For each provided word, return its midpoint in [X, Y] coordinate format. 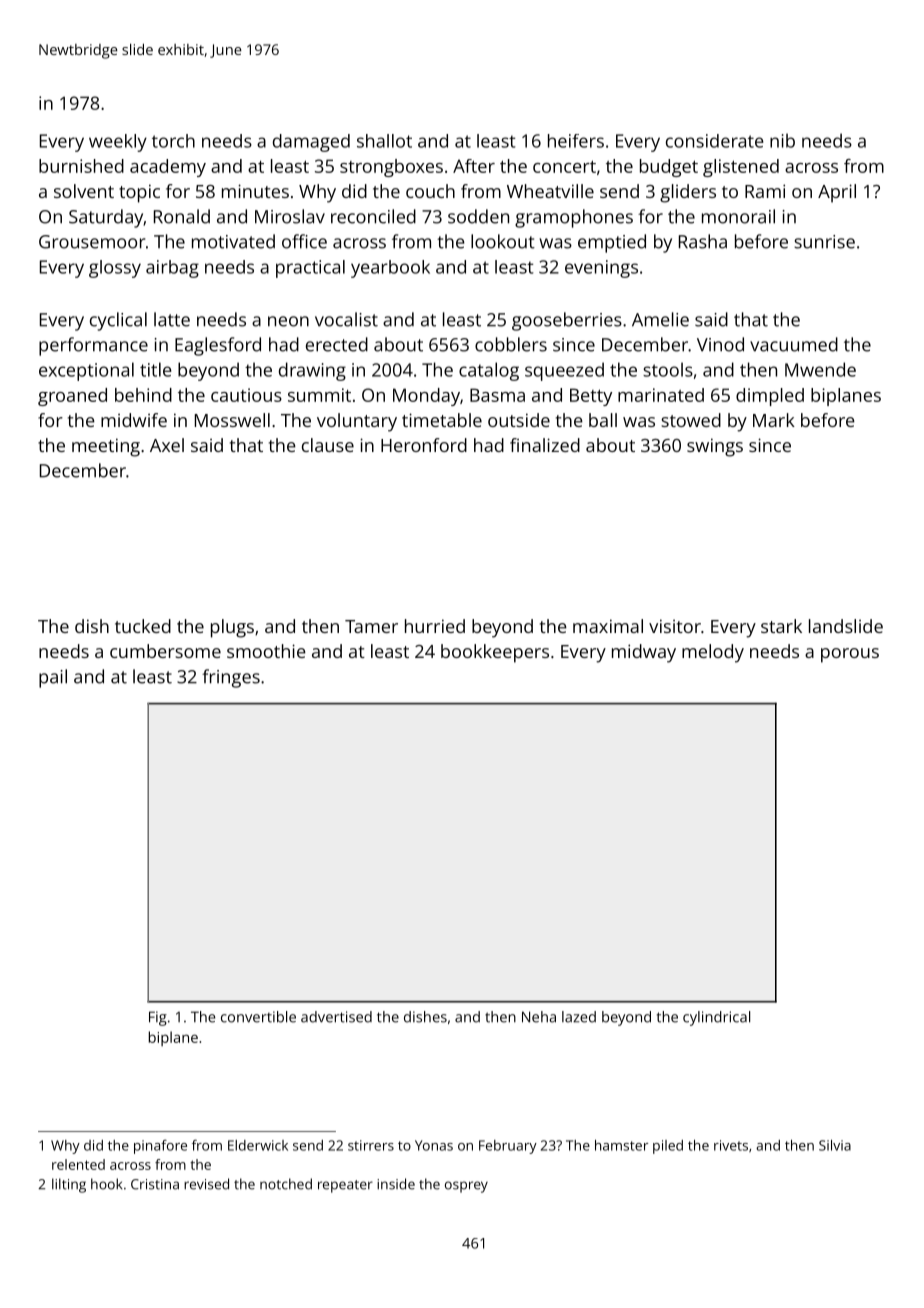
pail [53, 678]
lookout [503, 241]
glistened [741, 168]
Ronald [182, 216]
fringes [231, 678]
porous [850, 655]
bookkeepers [495, 653]
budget [669, 168]
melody [713, 653]
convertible [258, 1017]
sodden [478, 216]
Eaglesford [218, 346]
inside [396, 1184]
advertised [336, 1017]
